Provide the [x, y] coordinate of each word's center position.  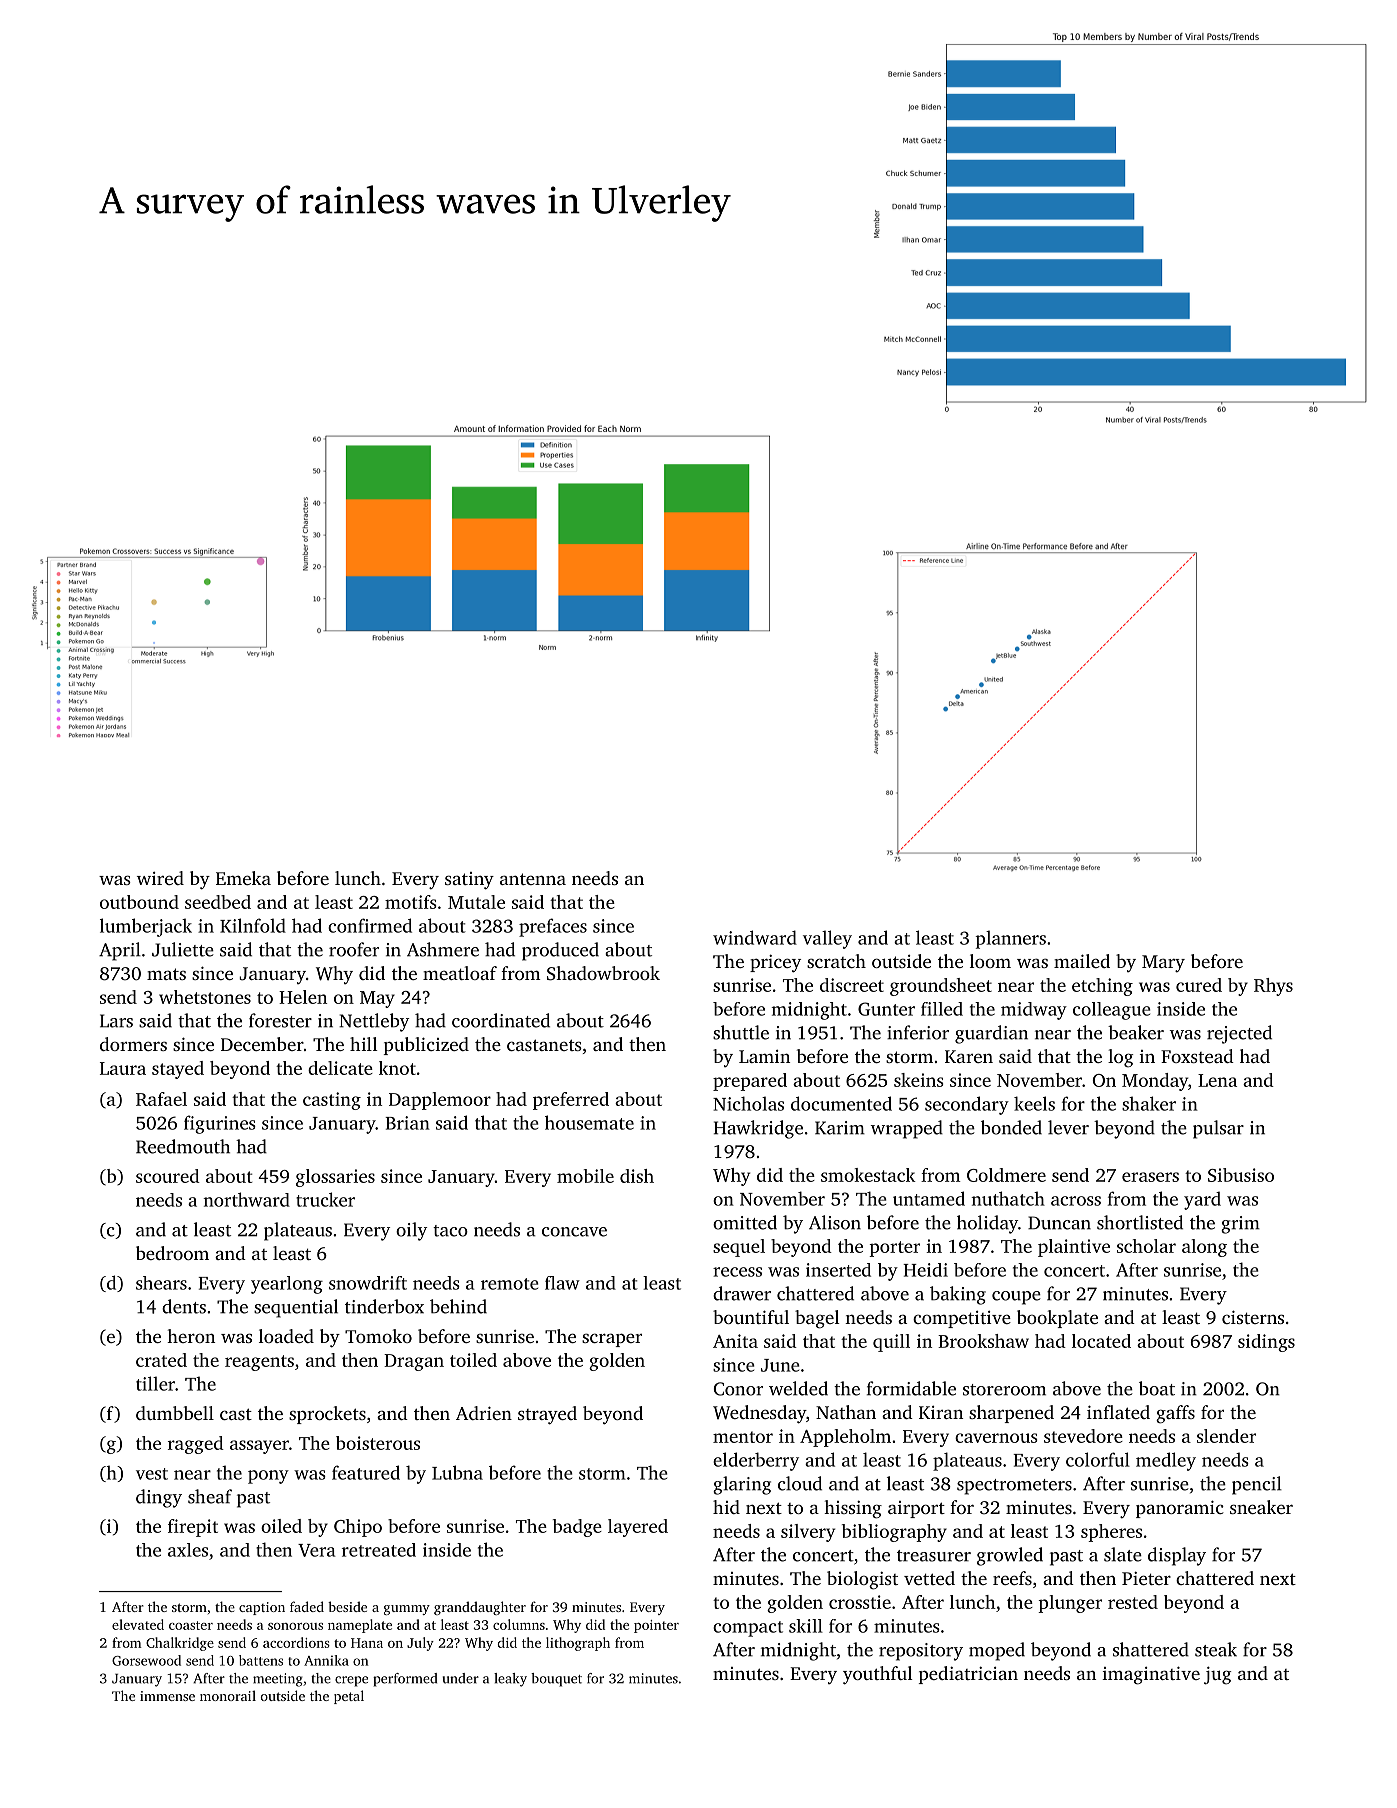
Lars [116, 1021]
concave [574, 1232]
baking [958, 1295]
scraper [612, 1340]
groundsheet [941, 987]
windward [755, 937]
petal [349, 1697]
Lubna [457, 1472]
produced [560, 951]
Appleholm [845, 1438]
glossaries [335, 1178]
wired [160, 878]
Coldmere [1006, 1175]
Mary [1163, 963]
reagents [259, 1363]
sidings [1266, 1343]
